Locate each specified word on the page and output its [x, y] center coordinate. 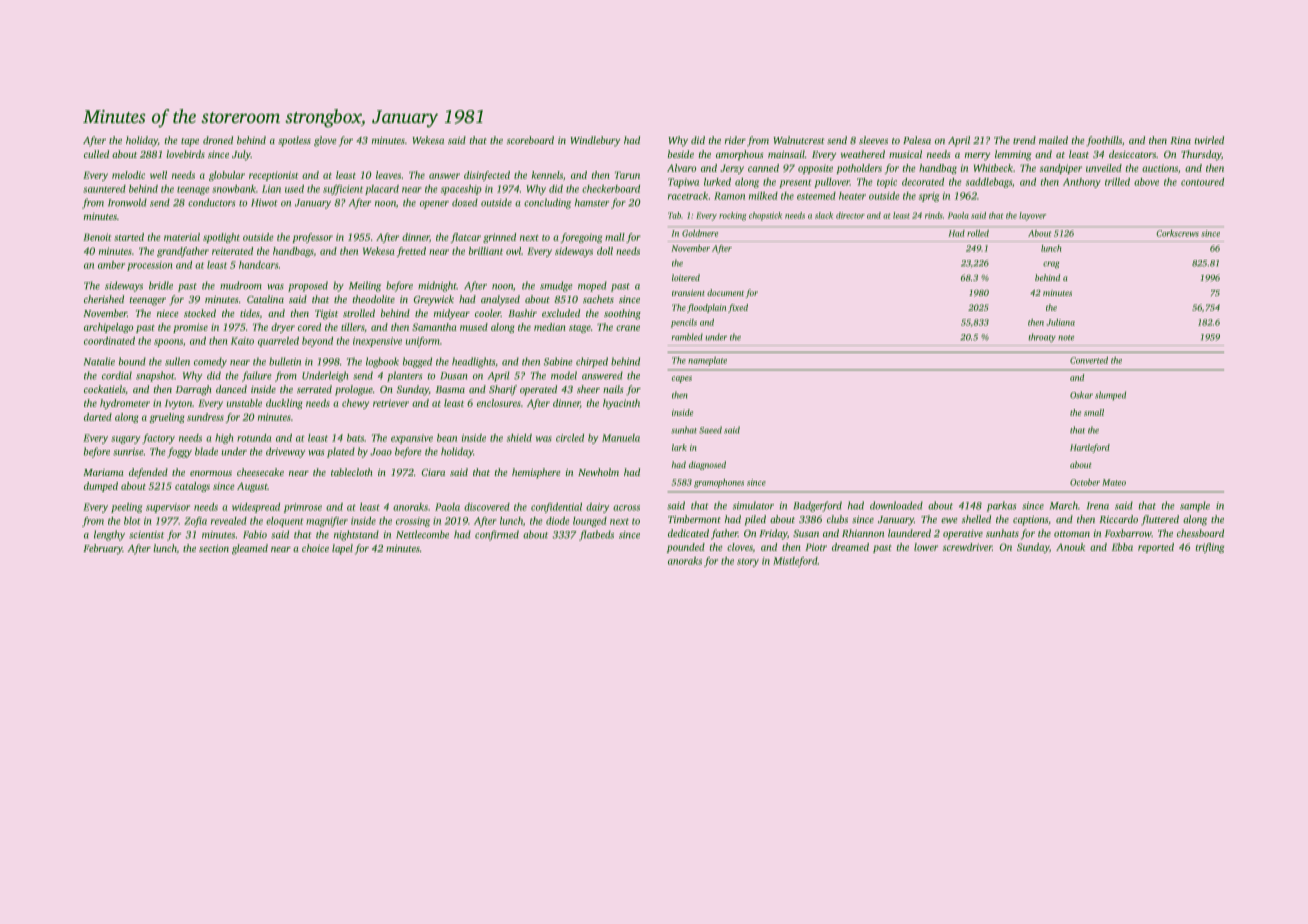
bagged [417, 362]
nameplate [707, 361]
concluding [547, 203]
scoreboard [530, 140]
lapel [342, 549]
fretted [411, 252]
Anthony [1082, 183]
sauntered [104, 189]
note [1066, 338]
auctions [1160, 168]
